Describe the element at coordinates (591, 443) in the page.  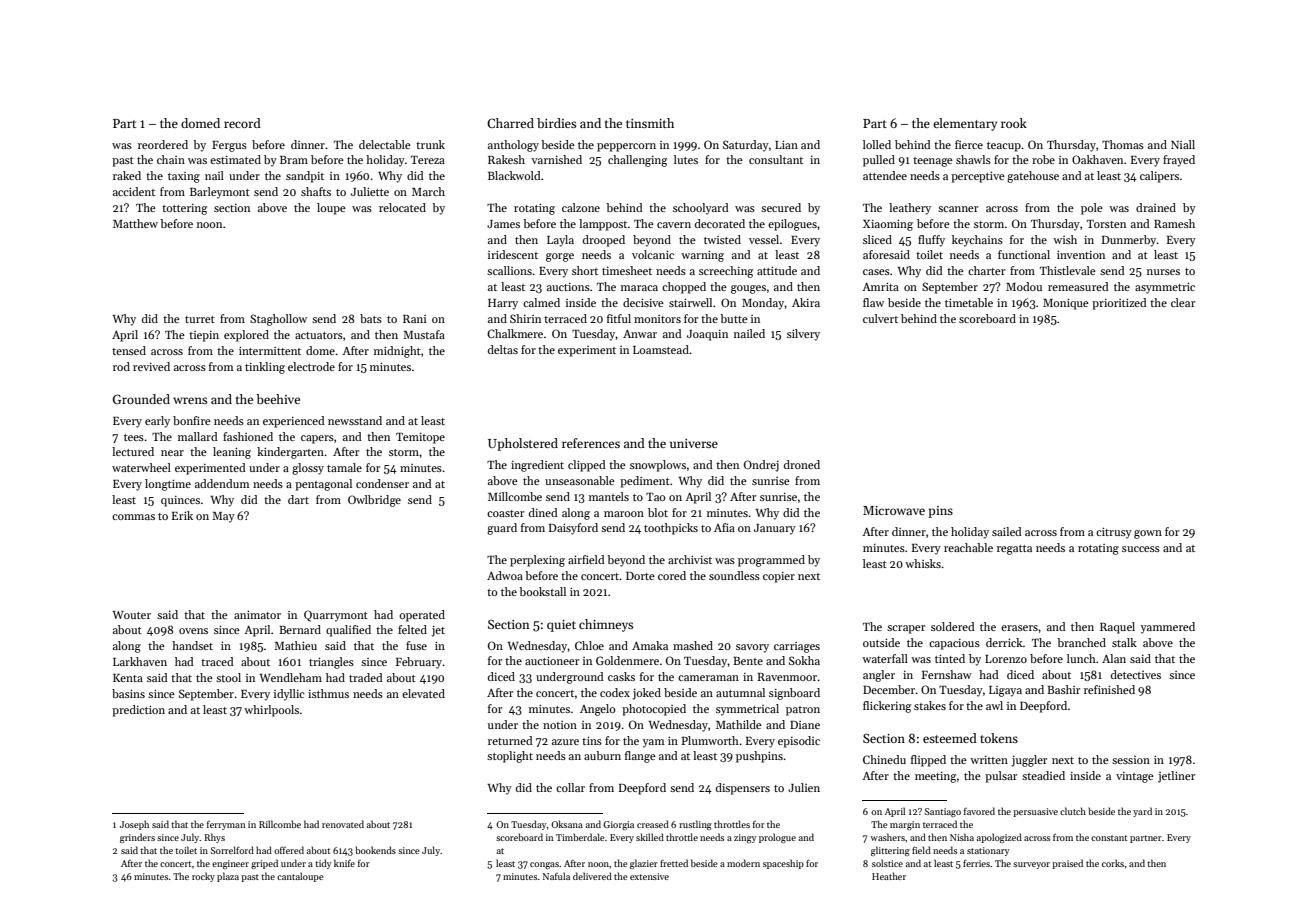
I see `references` at that location.
